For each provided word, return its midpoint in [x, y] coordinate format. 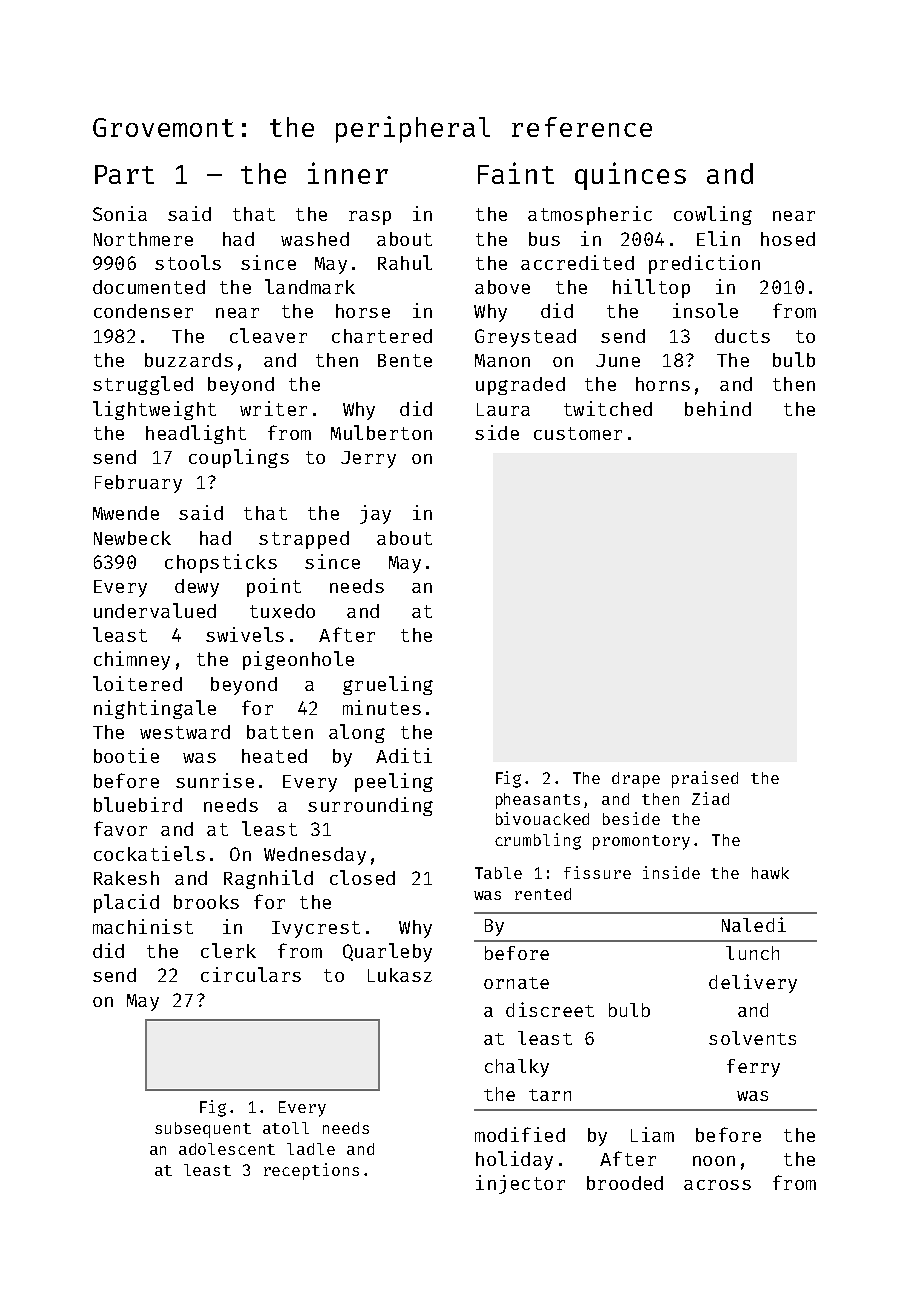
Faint [516, 173]
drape [636, 780]
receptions [311, 1171]
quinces [630, 176]
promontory [641, 842]
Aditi [404, 755]
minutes [382, 707]
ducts [742, 336]
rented [543, 894]
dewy [197, 588]
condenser [143, 311]
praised [705, 779]
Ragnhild [268, 879]
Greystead [525, 338]
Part [124, 174]
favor [120, 828]
